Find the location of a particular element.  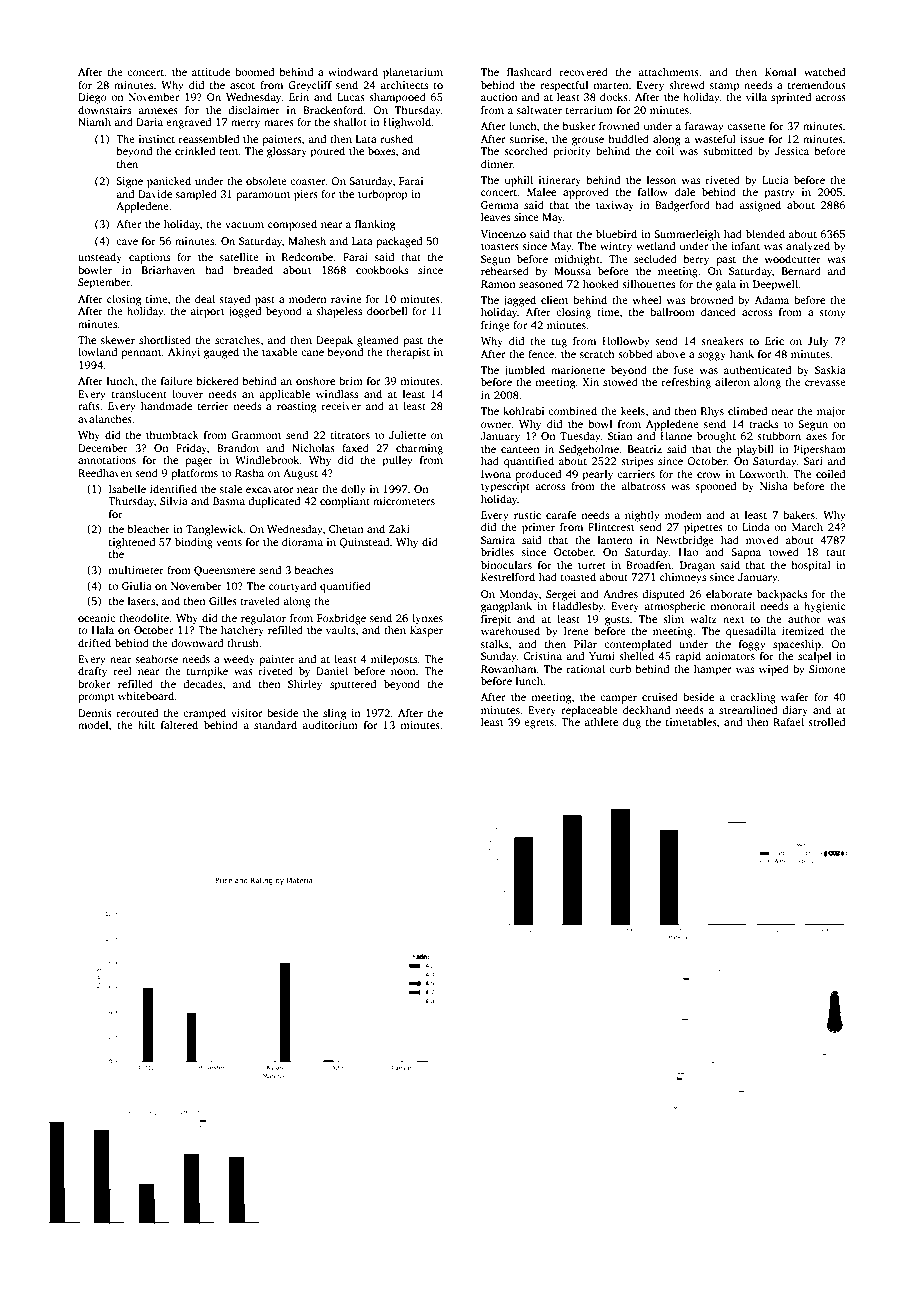

cave is located at coordinates (127, 242).
